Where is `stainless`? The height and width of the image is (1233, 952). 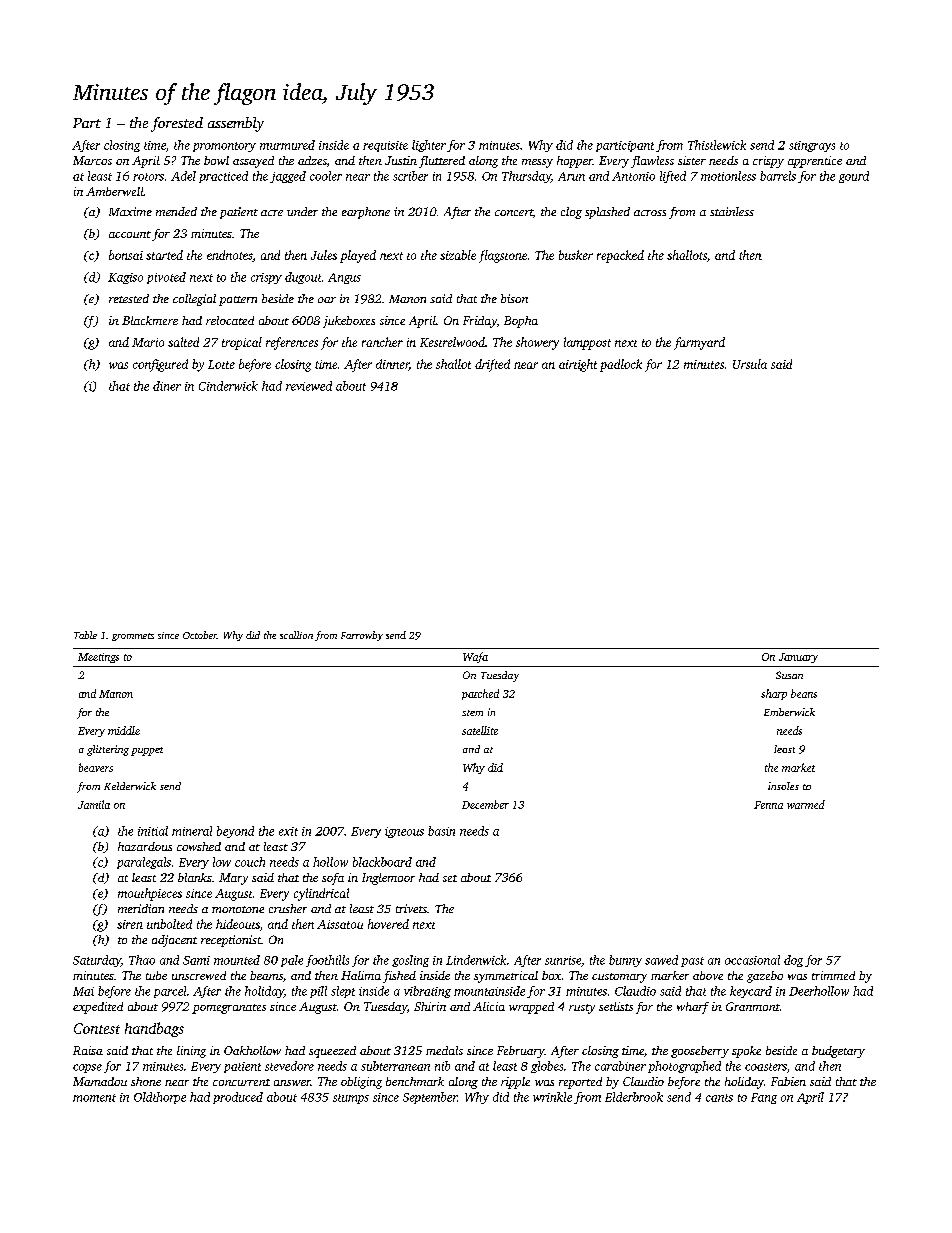 stainless is located at coordinates (732, 211).
